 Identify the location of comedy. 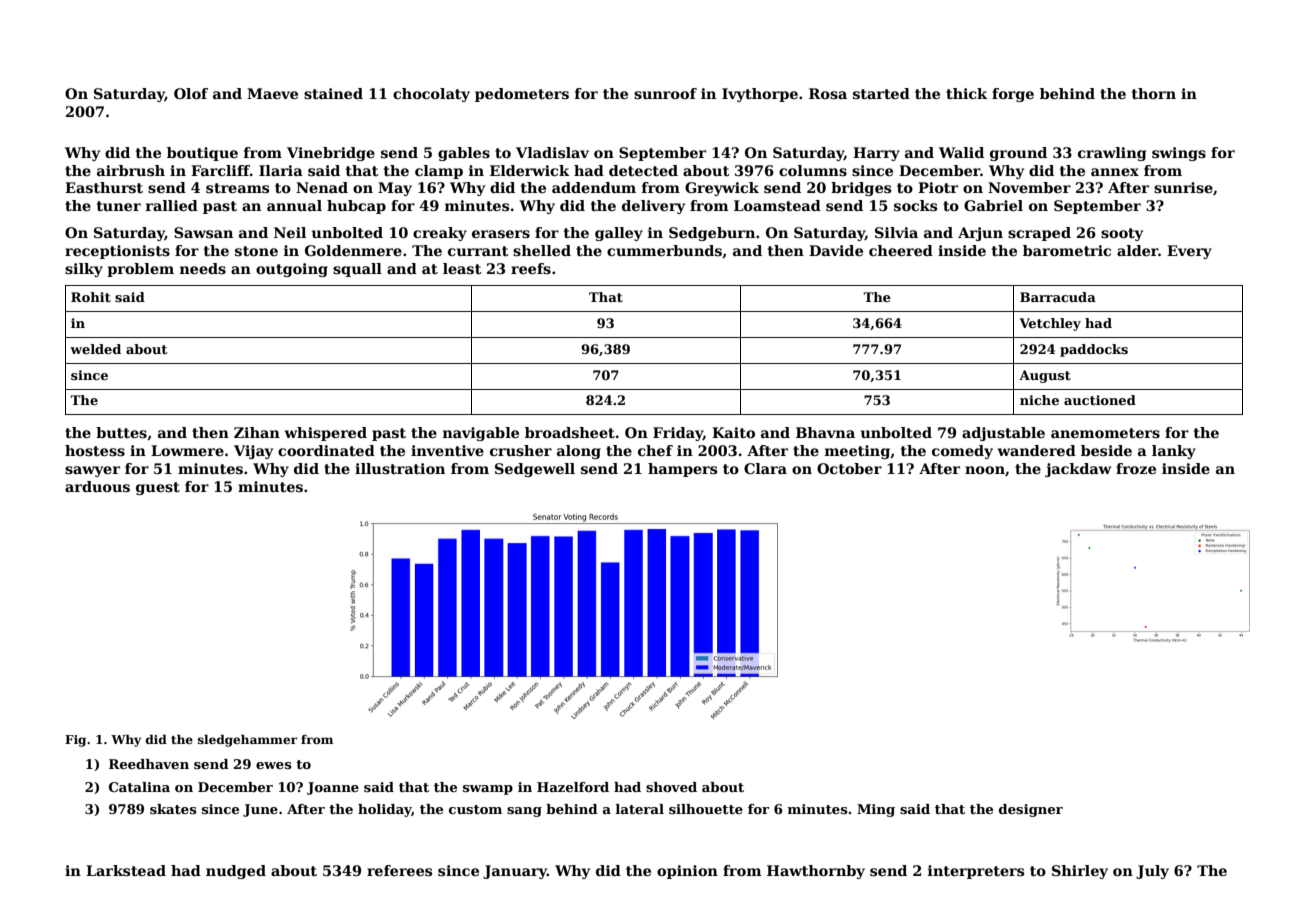
(962, 452).
